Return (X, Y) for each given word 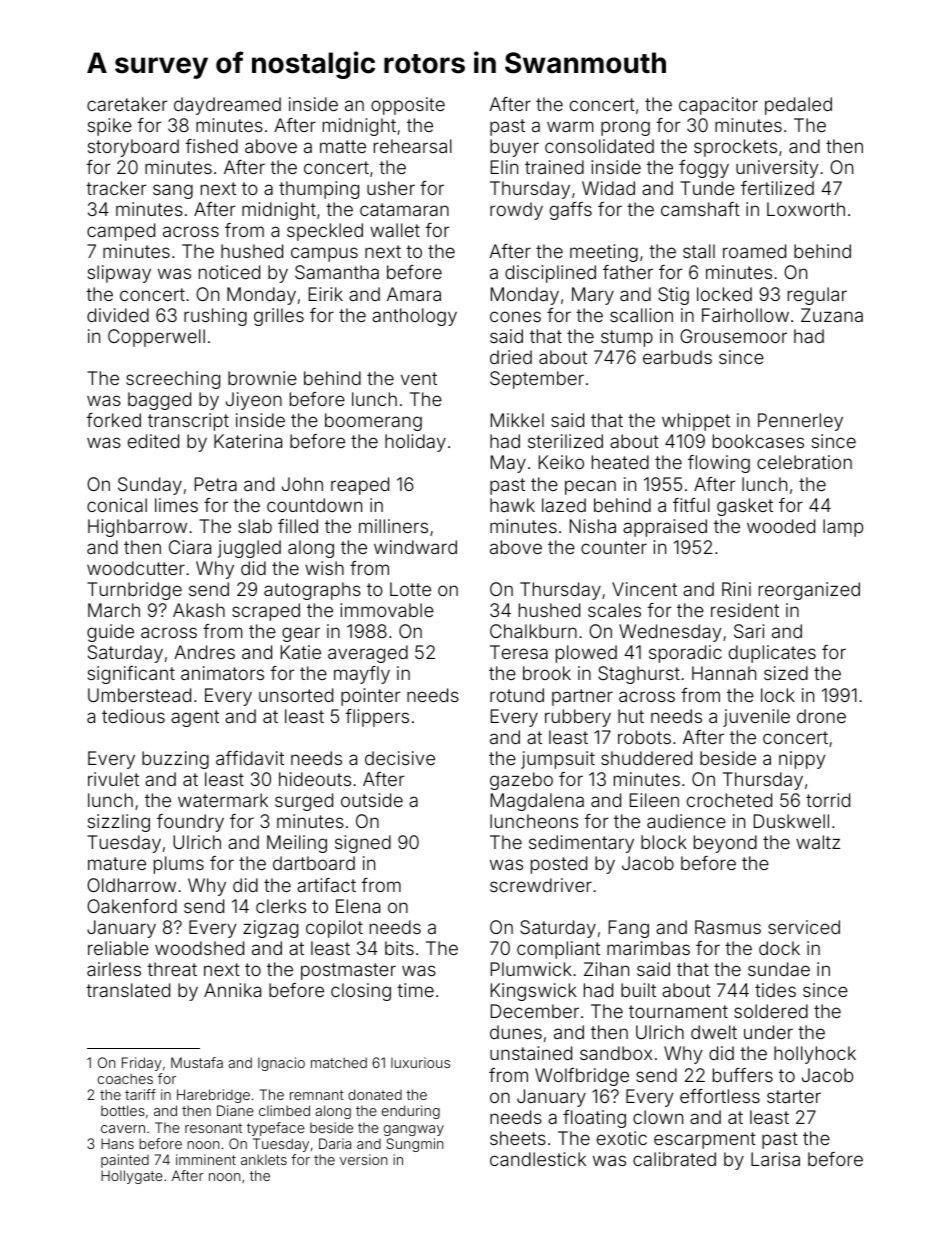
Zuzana (832, 315)
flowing (719, 464)
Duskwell (791, 821)
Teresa (519, 652)
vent (419, 378)
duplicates (772, 654)
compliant (558, 950)
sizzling (119, 823)
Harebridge (213, 1096)
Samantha (337, 272)
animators (222, 673)
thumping (319, 190)
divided (118, 315)
